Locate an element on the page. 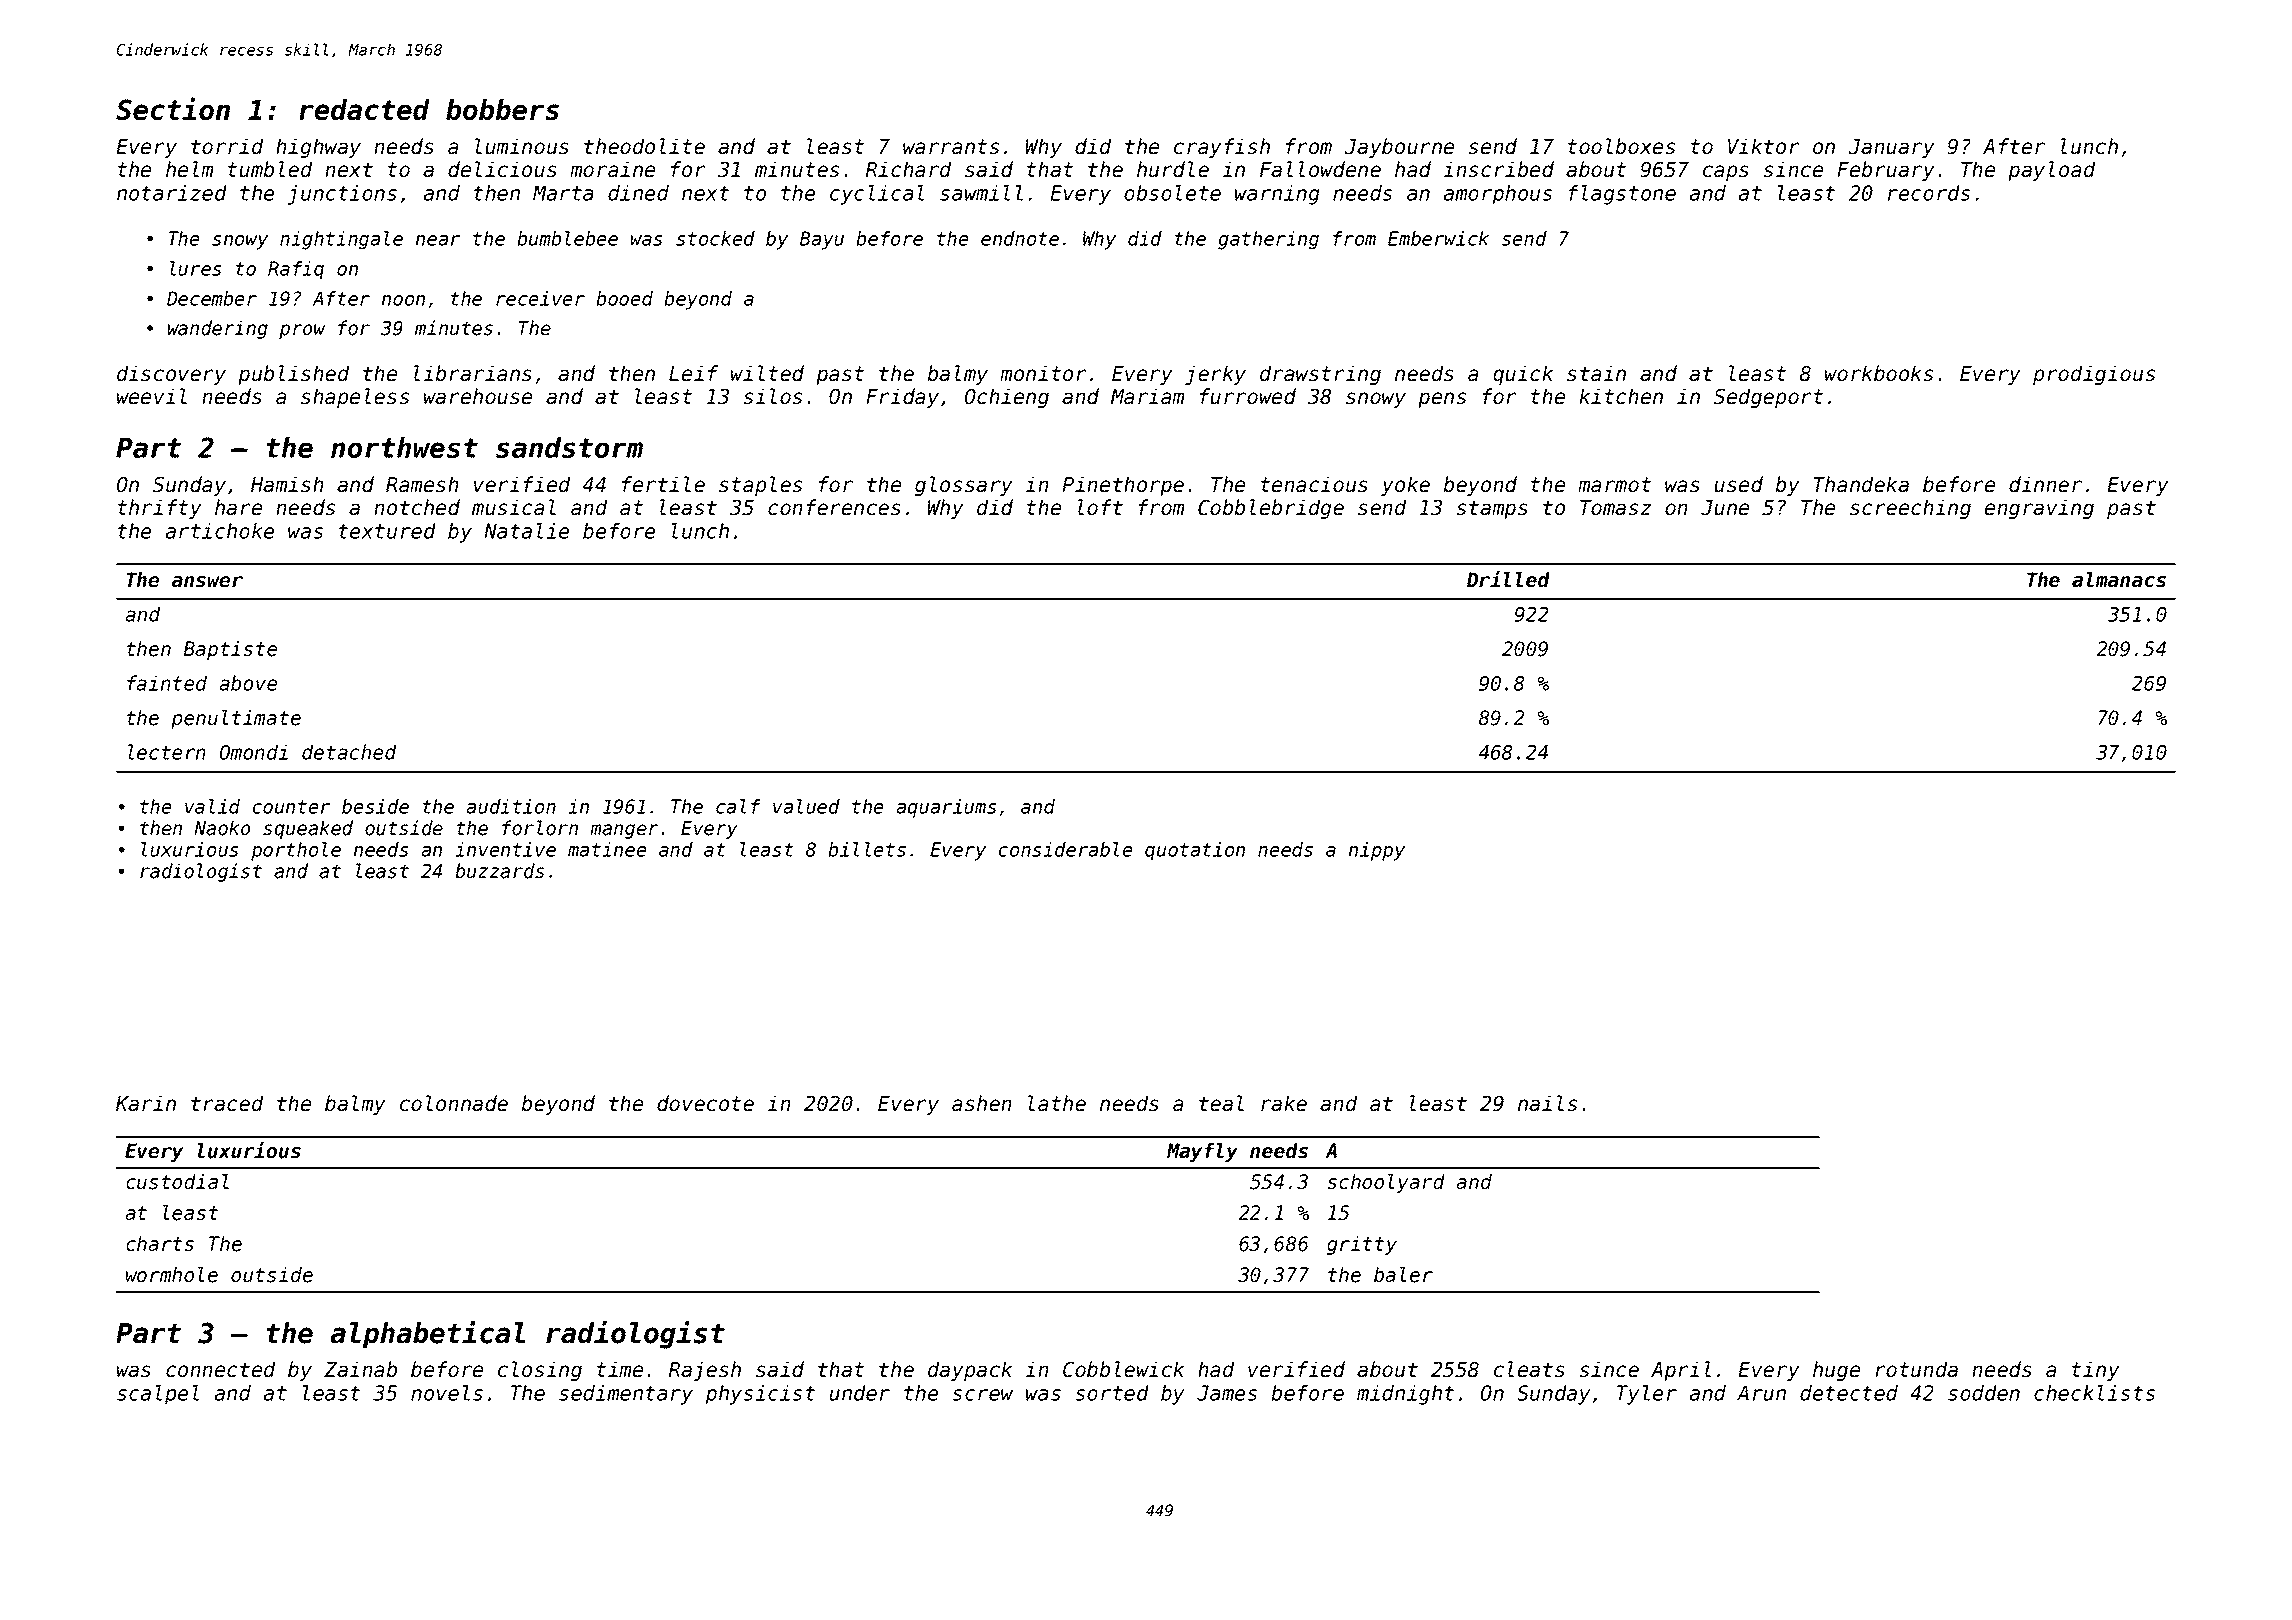 The image size is (2292, 1620). January is located at coordinates (1891, 148).
